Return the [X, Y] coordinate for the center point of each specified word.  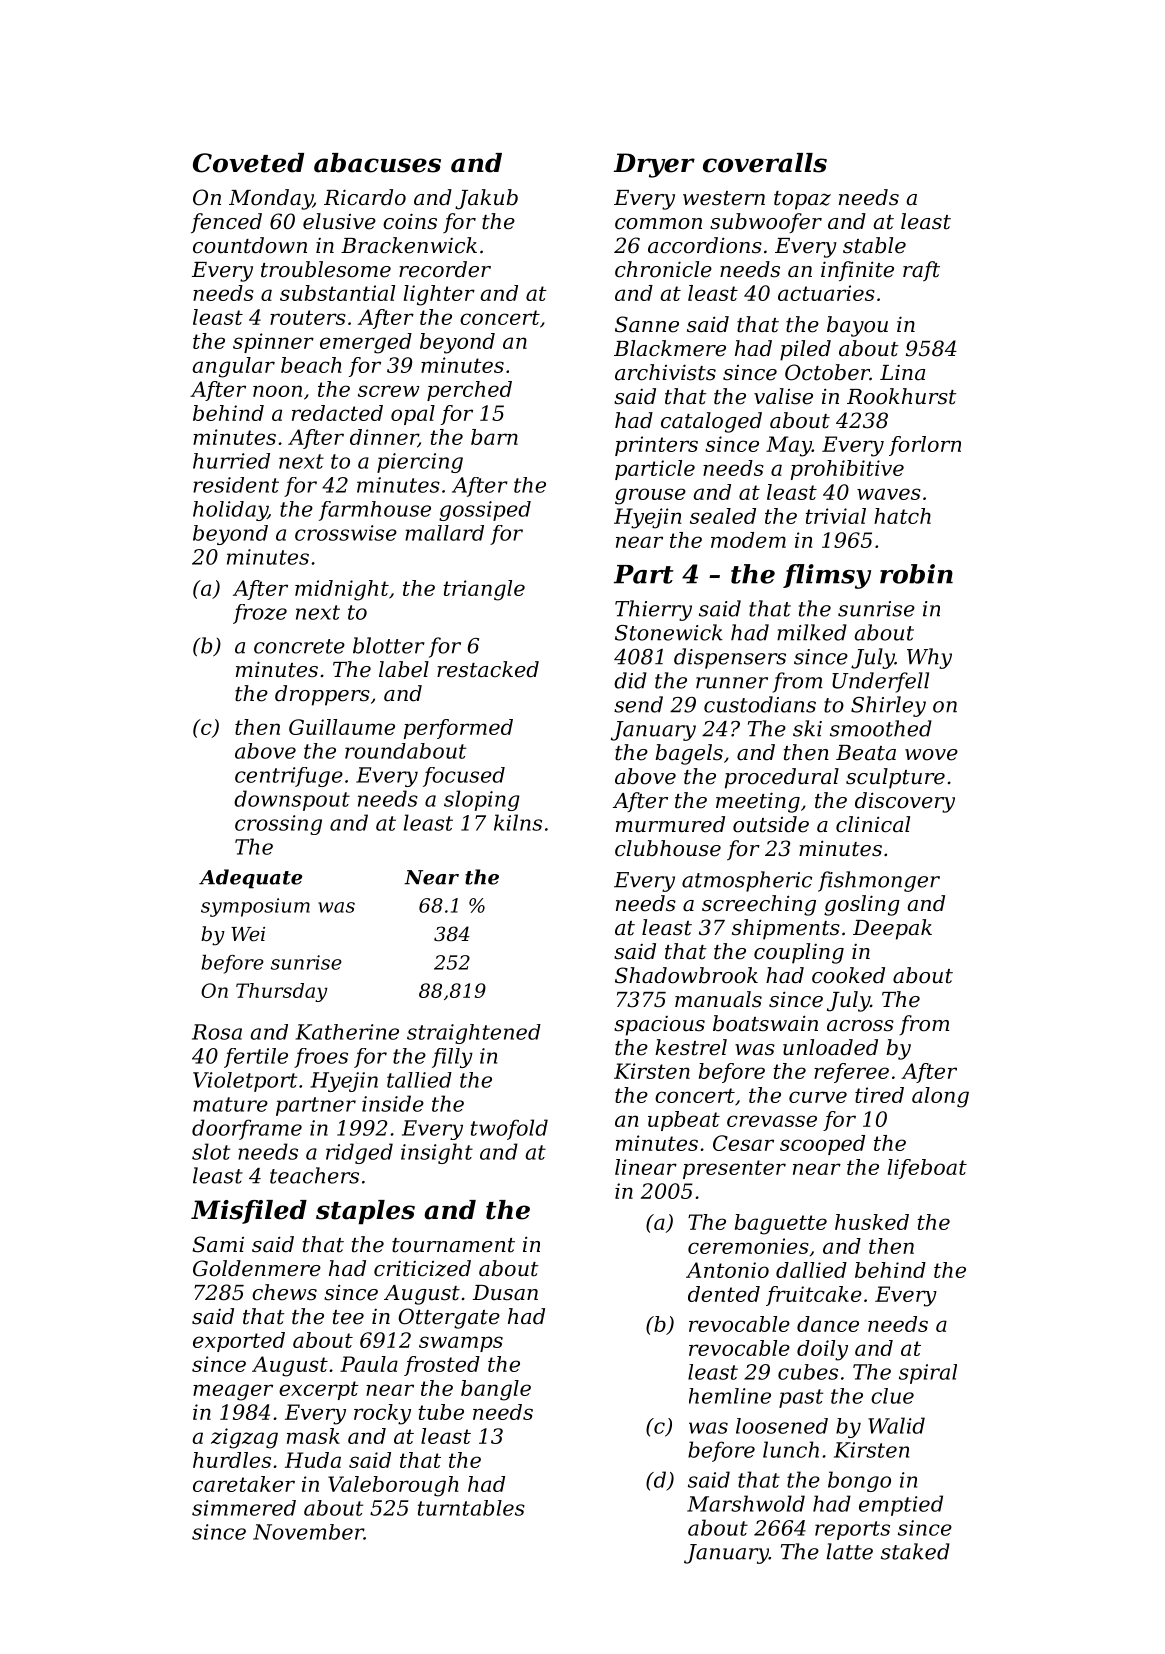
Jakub [486, 199]
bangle [496, 1390]
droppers [322, 695]
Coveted [248, 163]
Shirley [888, 706]
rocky [382, 1414]
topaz [802, 200]
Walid [896, 1425]
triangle [484, 590]
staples [365, 1212]
